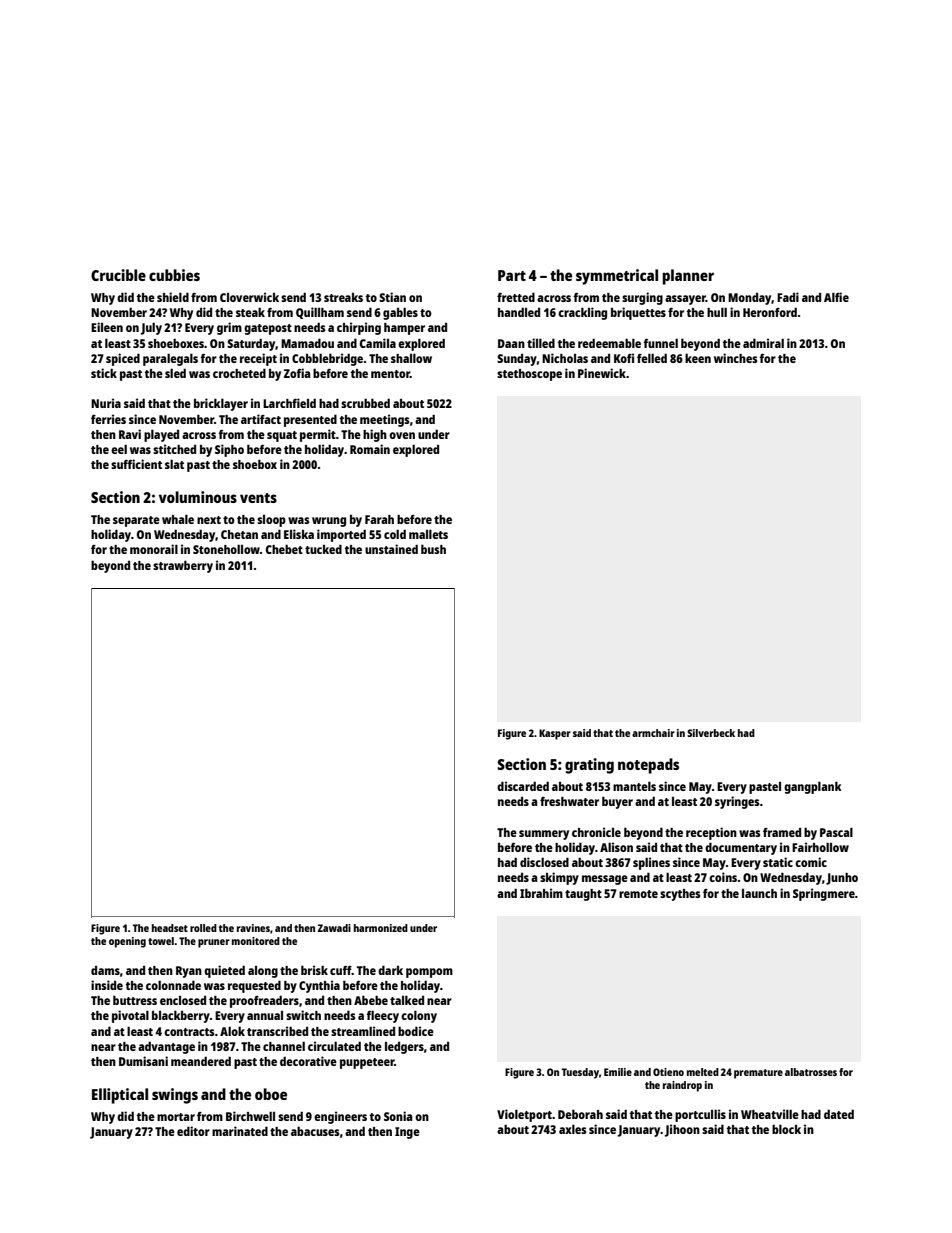  What do you see at coordinates (107, 327) in the page?
I see `Eileen` at bounding box center [107, 327].
